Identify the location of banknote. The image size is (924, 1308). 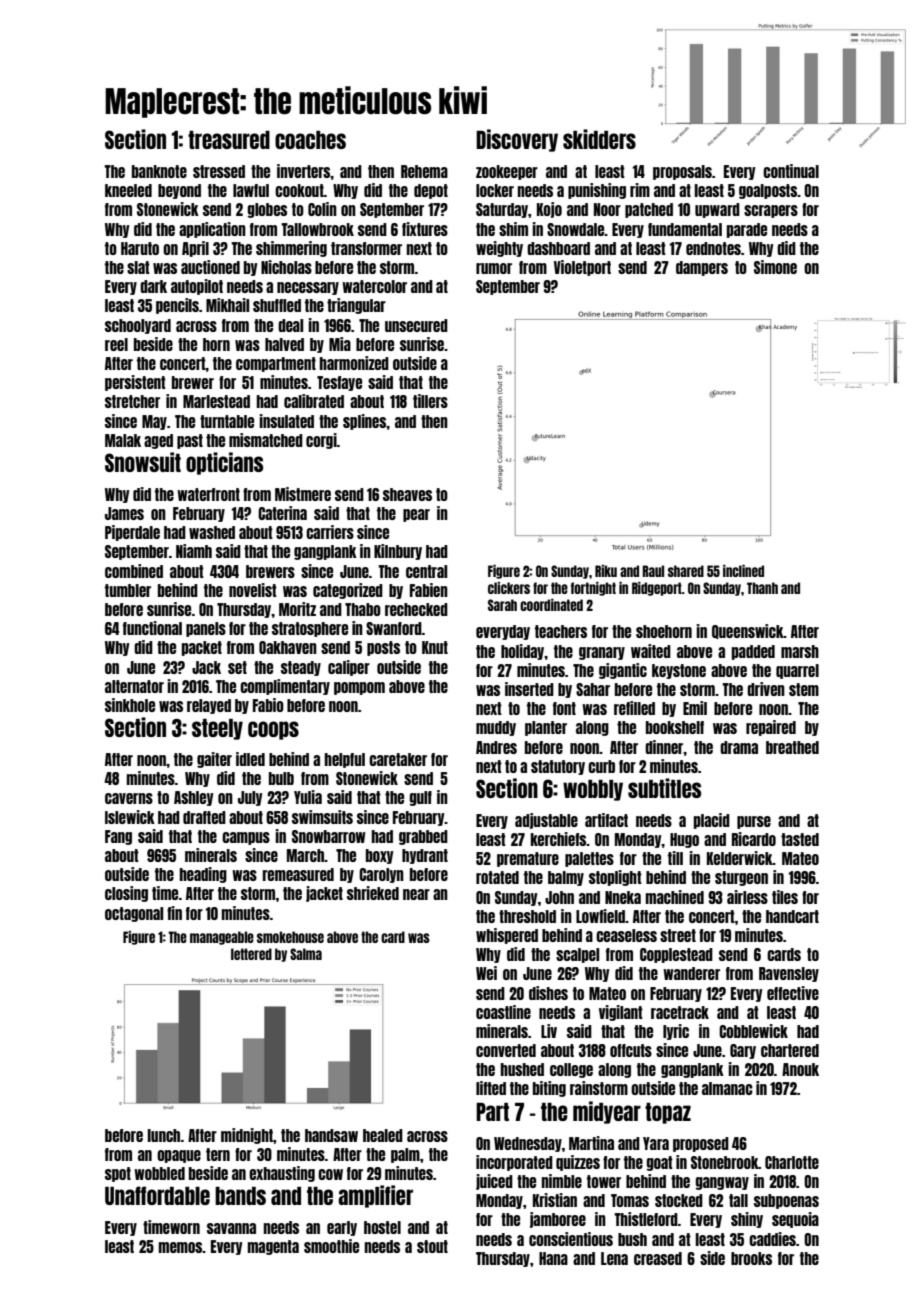
(159, 171).
